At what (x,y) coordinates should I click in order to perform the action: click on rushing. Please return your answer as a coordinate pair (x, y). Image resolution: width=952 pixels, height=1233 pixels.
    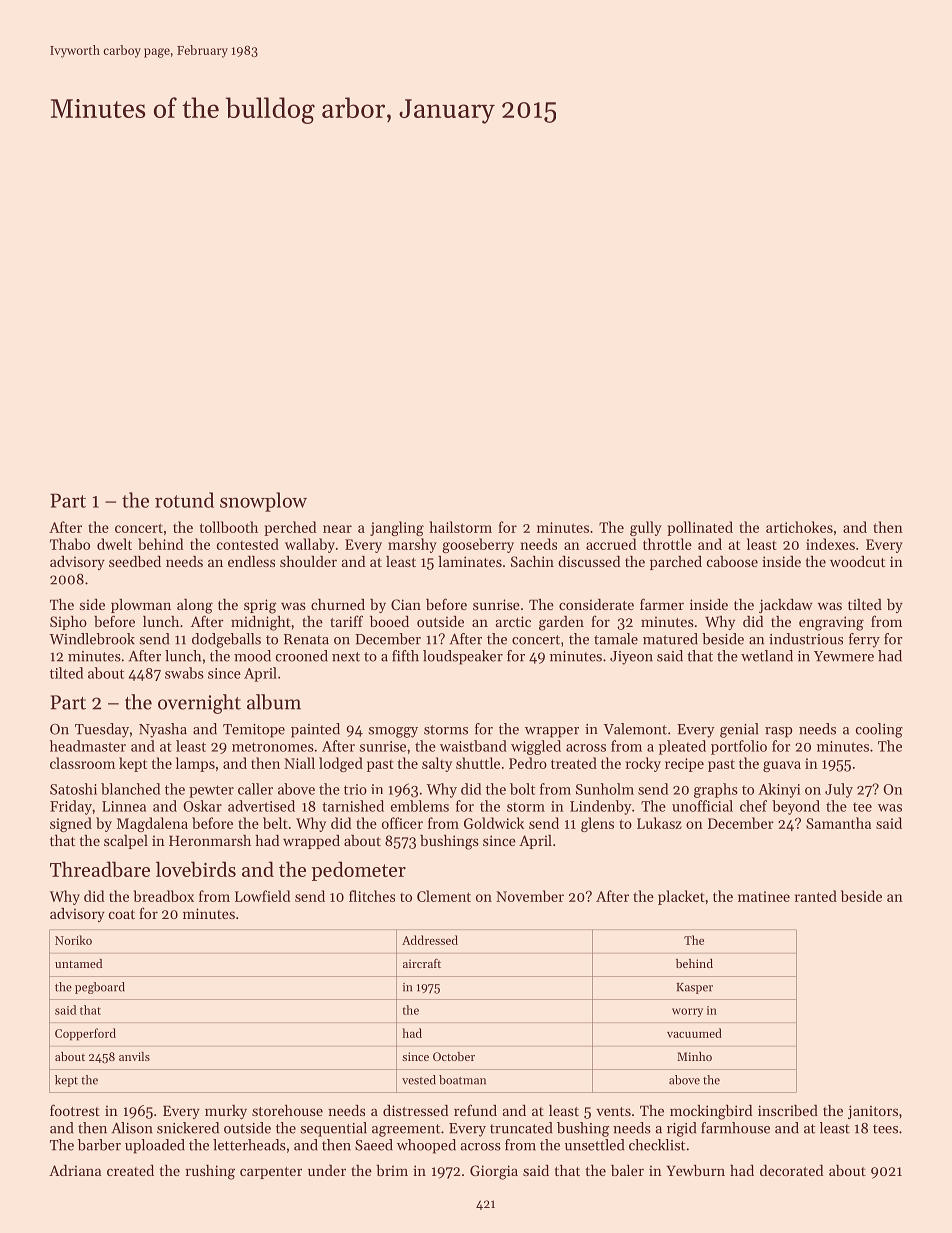
    Looking at the image, I should click on (210, 1172).
